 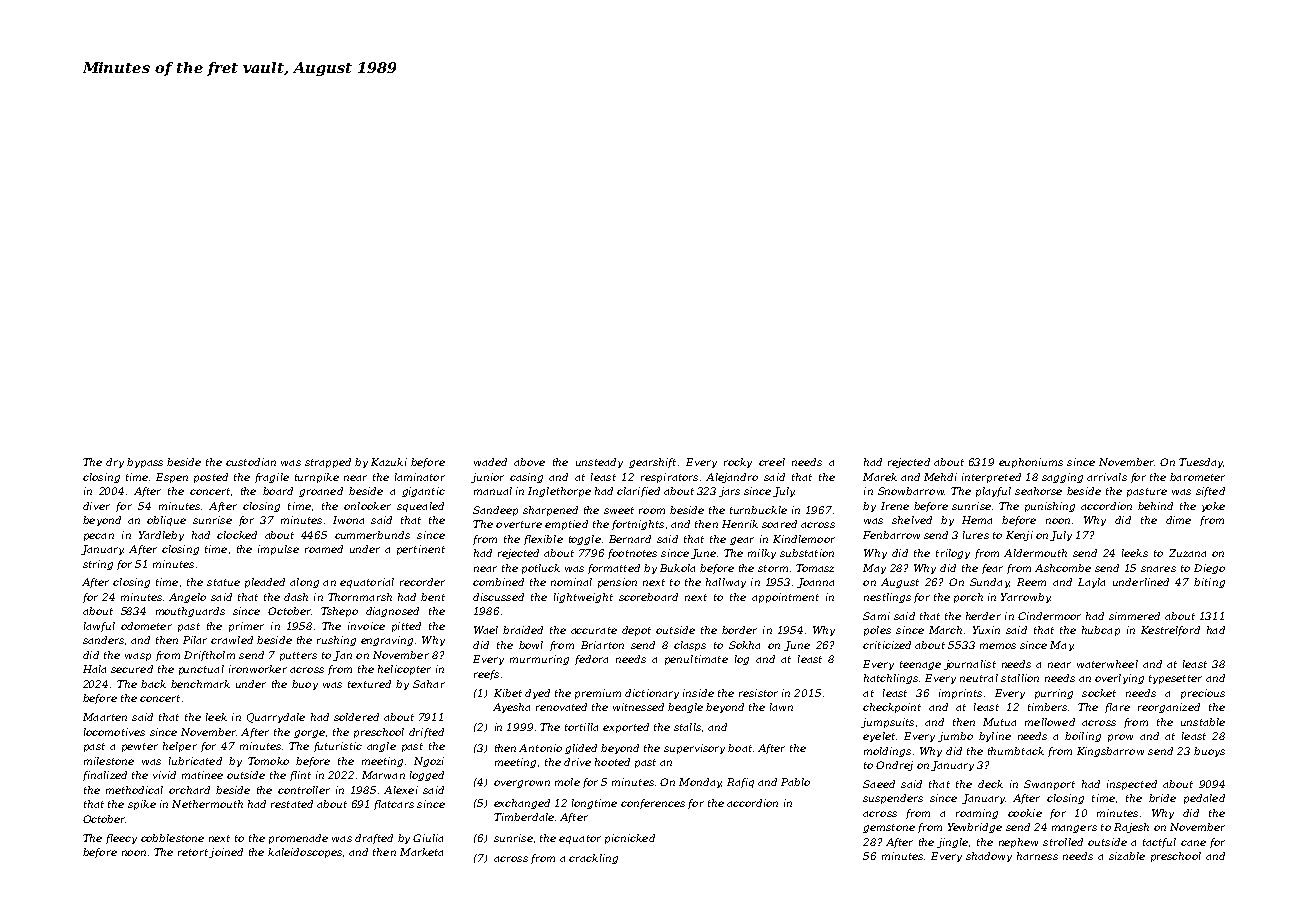 What do you see at coordinates (226, 853) in the screenshot?
I see `joined` at bounding box center [226, 853].
